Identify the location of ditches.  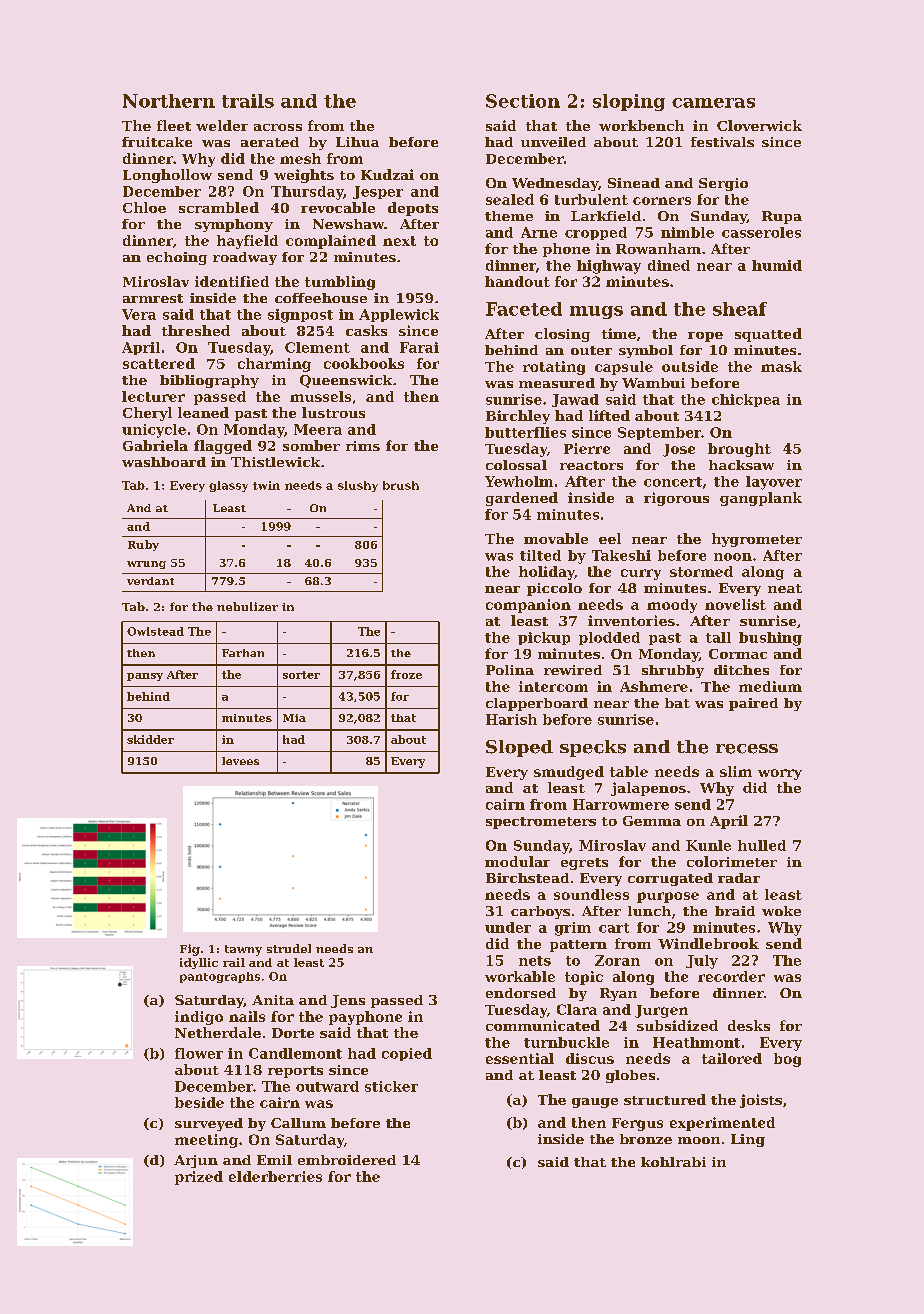
(741, 670).
